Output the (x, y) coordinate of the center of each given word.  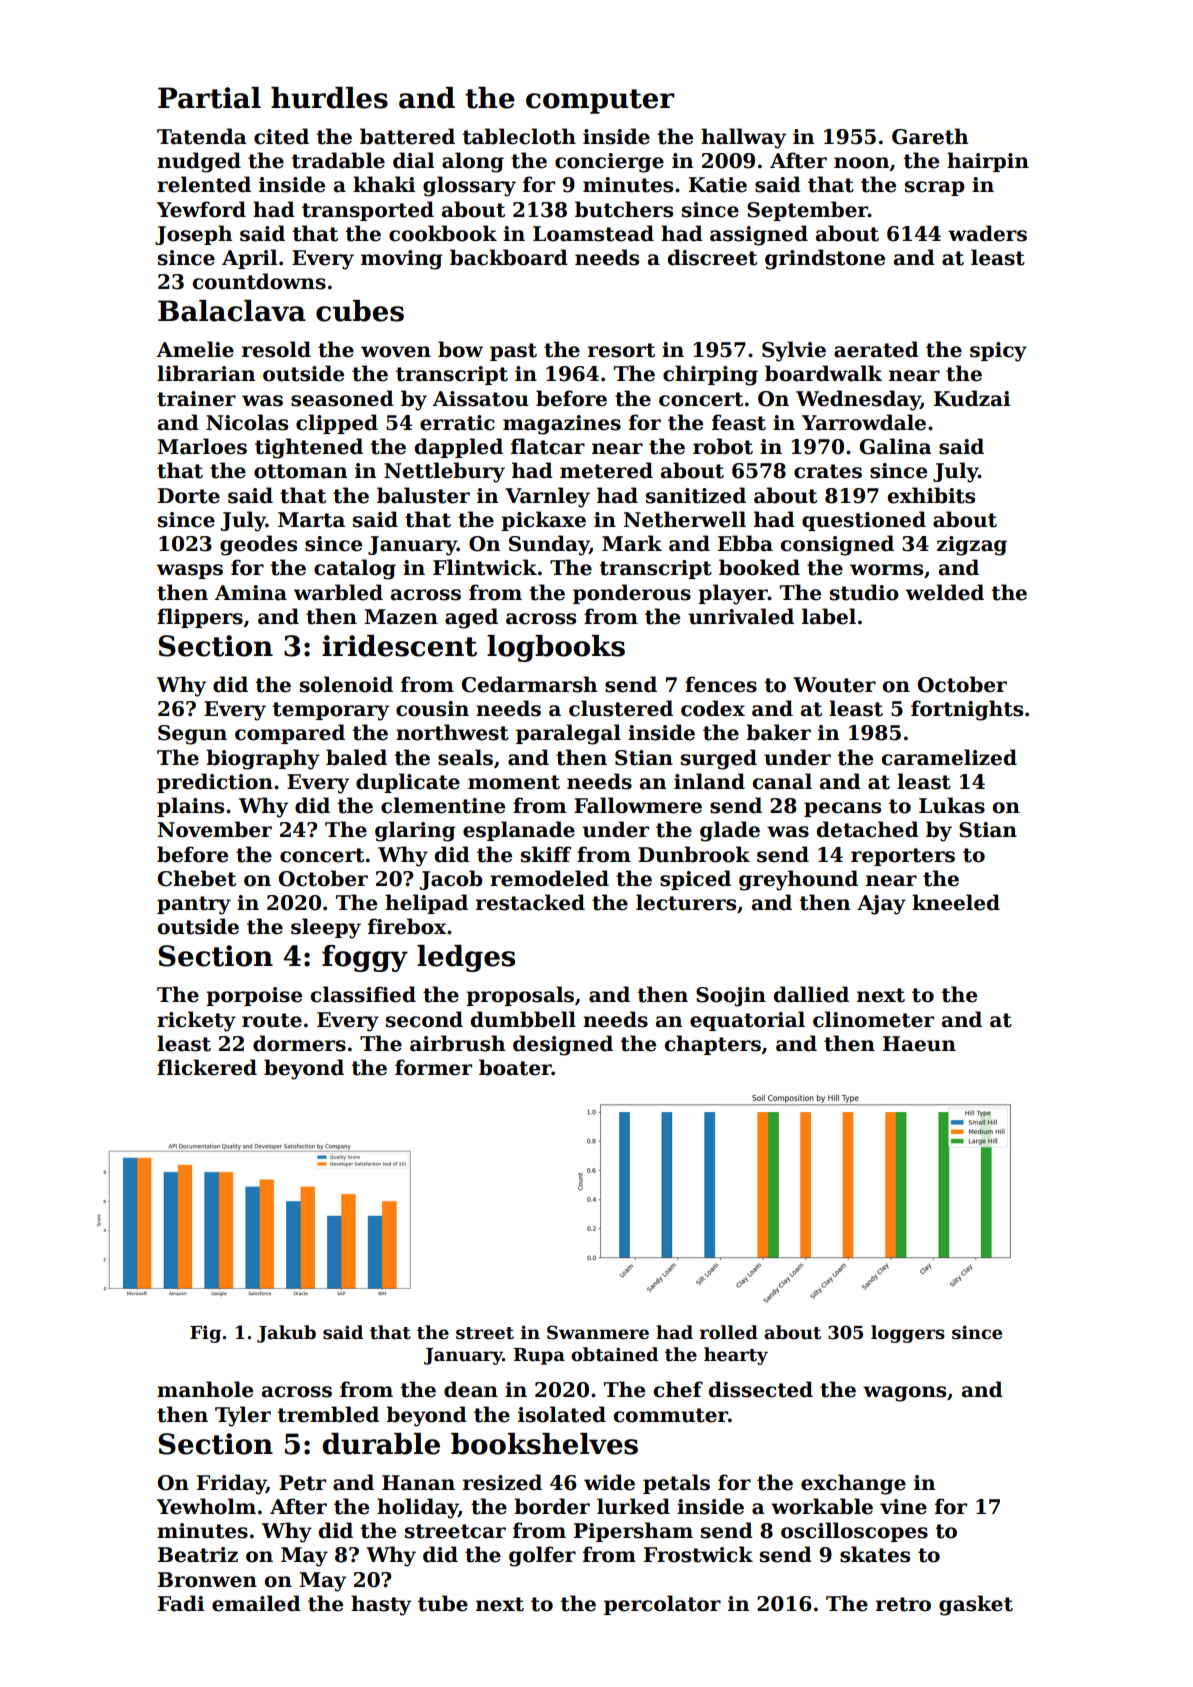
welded (945, 592)
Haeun (919, 1044)
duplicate (408, 783)
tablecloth (519, 136)
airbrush (457, 1043)
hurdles (329, 98)
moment (514, 782)
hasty (381, 1605)
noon (861, 163)
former (433, 1067)
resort (621, 350)
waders (987, 233)
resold (276, 349)
